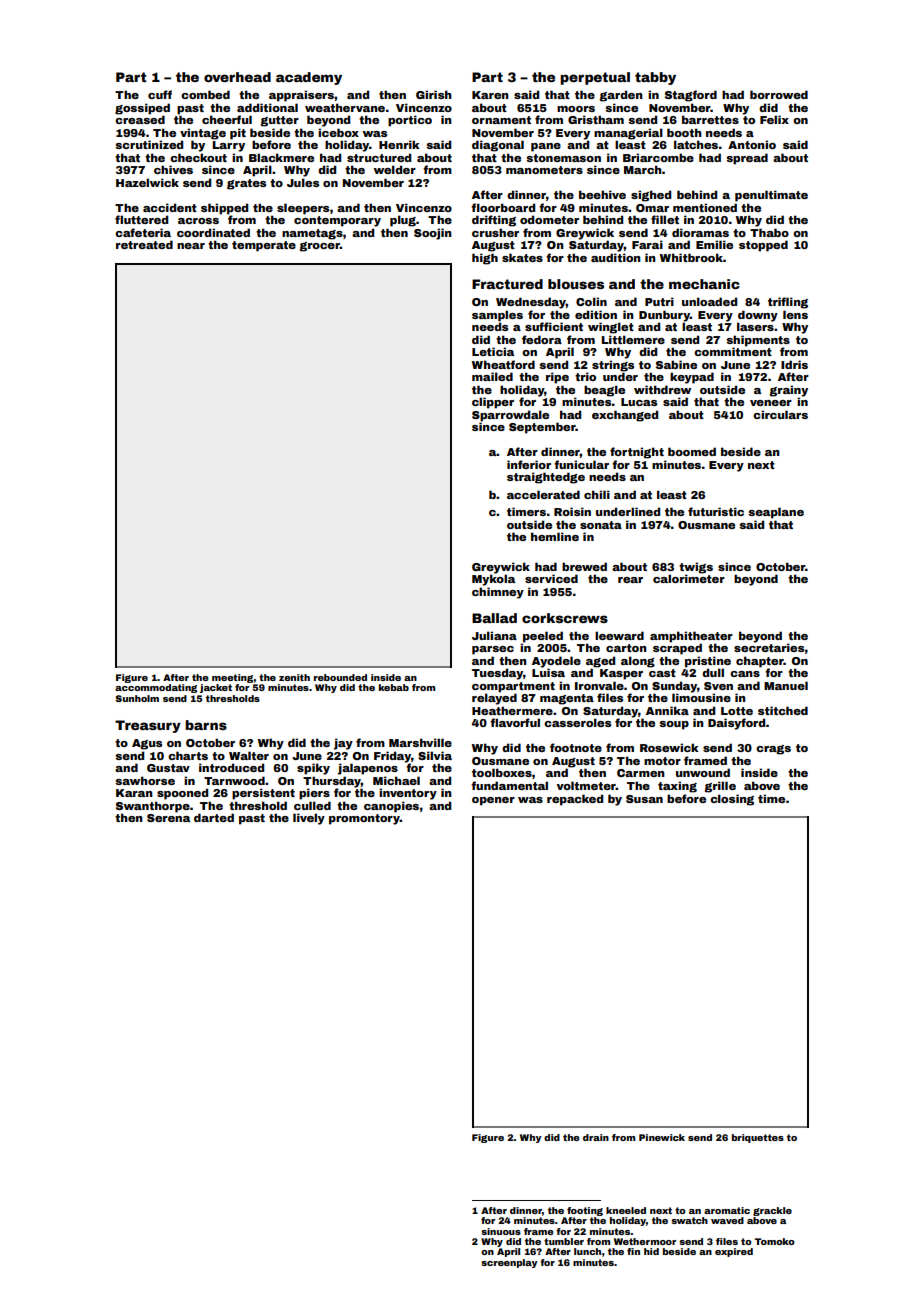 This screenshot has height=1308, width=924. What do you see at coordinates (149, 144) in the screenshot?
I see `scrutinized` at bounding box center [149, 144].
